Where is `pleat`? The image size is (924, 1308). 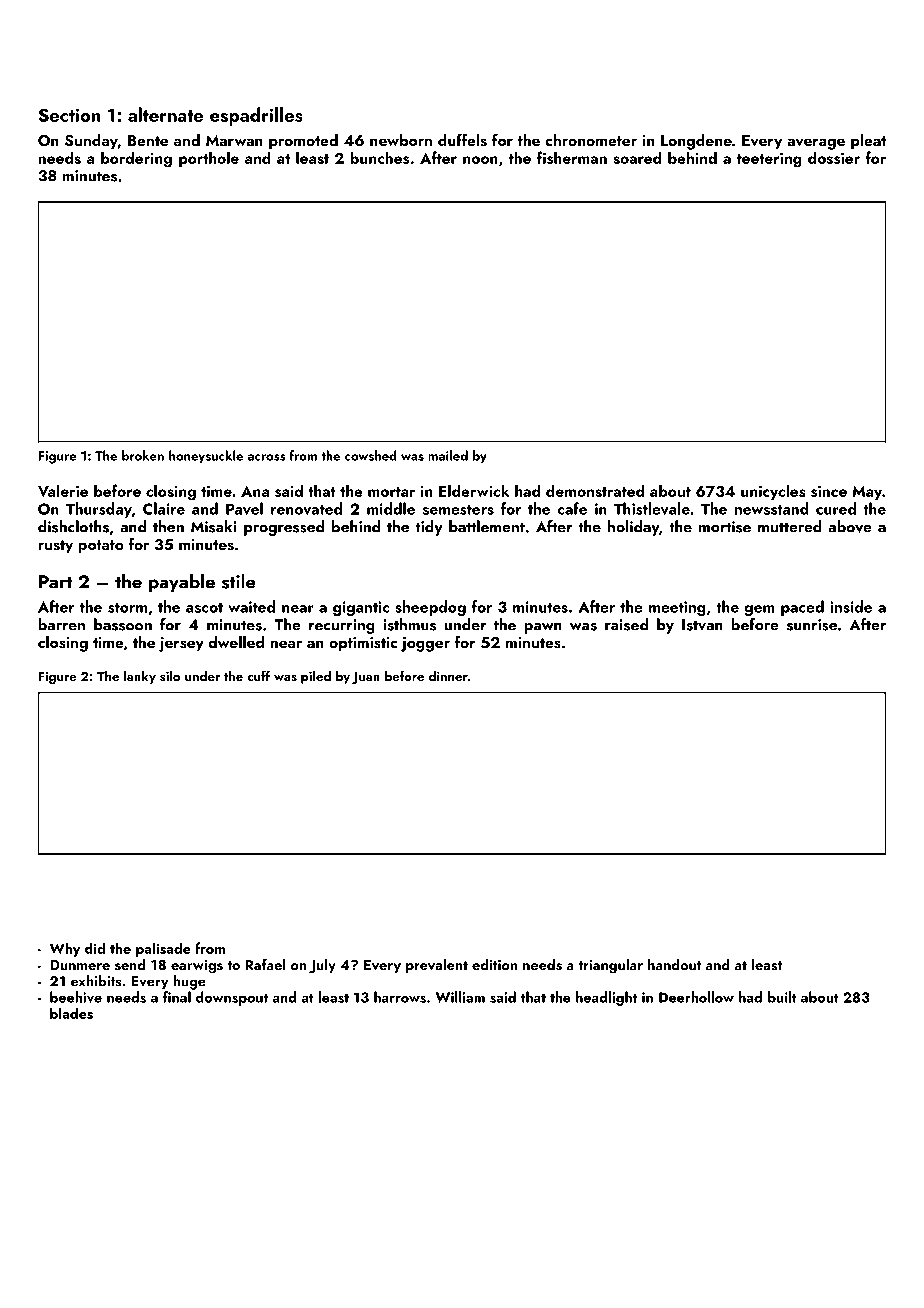
pleat is located at coordinates (868, 142).
